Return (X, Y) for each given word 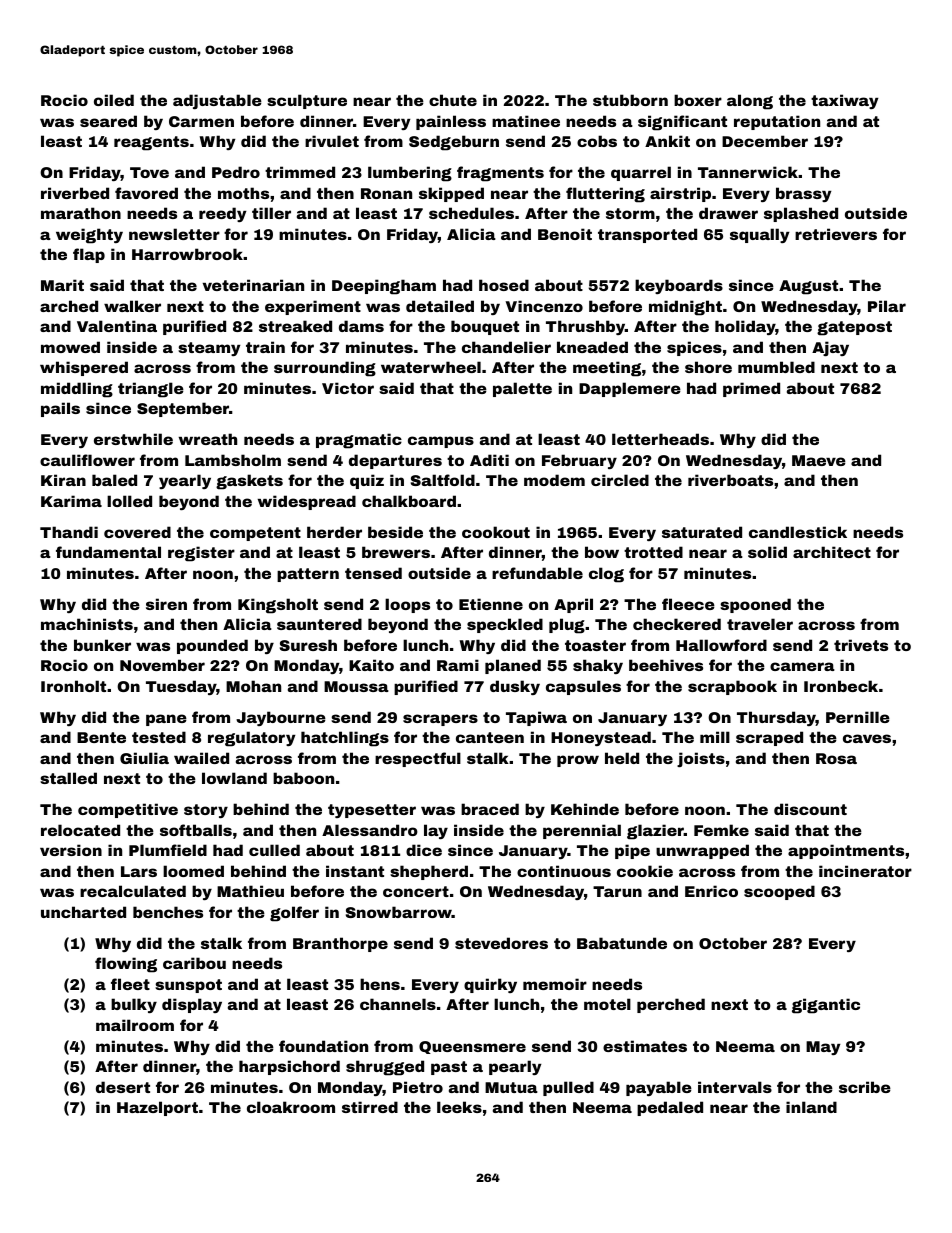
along (750, 102)
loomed (193, 871)
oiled (114, 100)
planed (513, 666)
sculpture (307, 101)
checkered (677, 624)
